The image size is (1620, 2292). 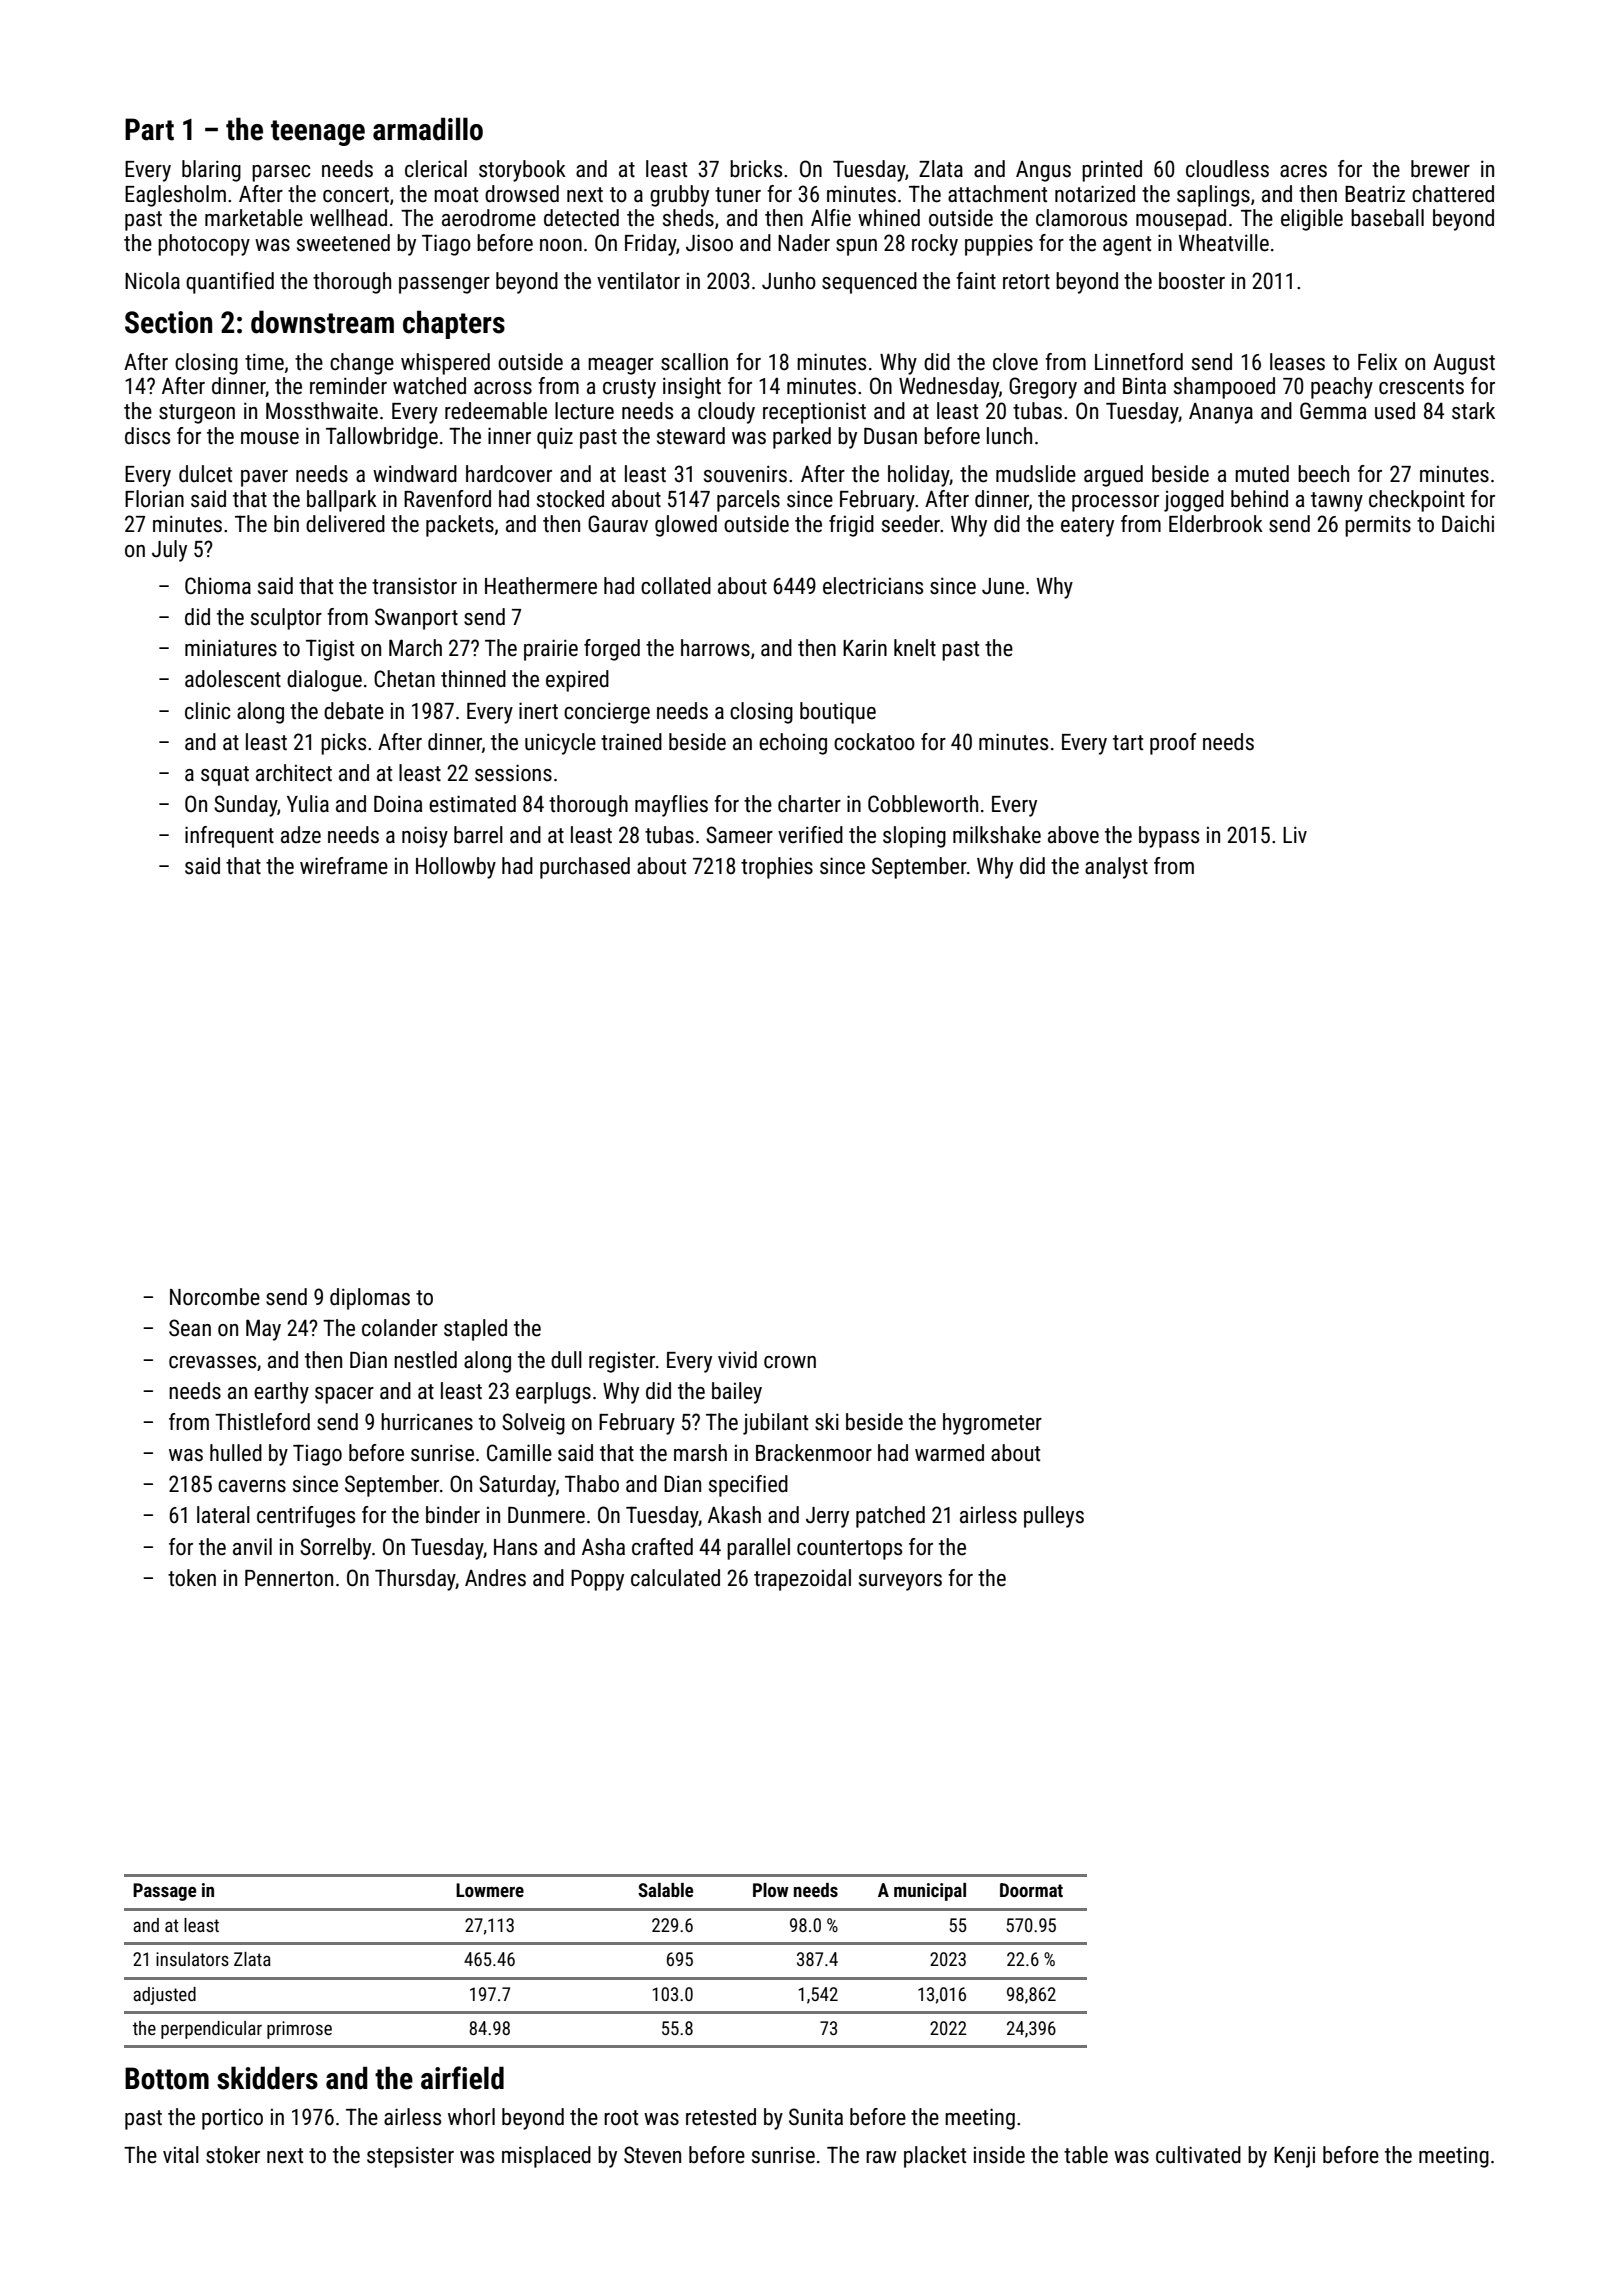 I want to click on analyst, so click(x=1116, y=868).
